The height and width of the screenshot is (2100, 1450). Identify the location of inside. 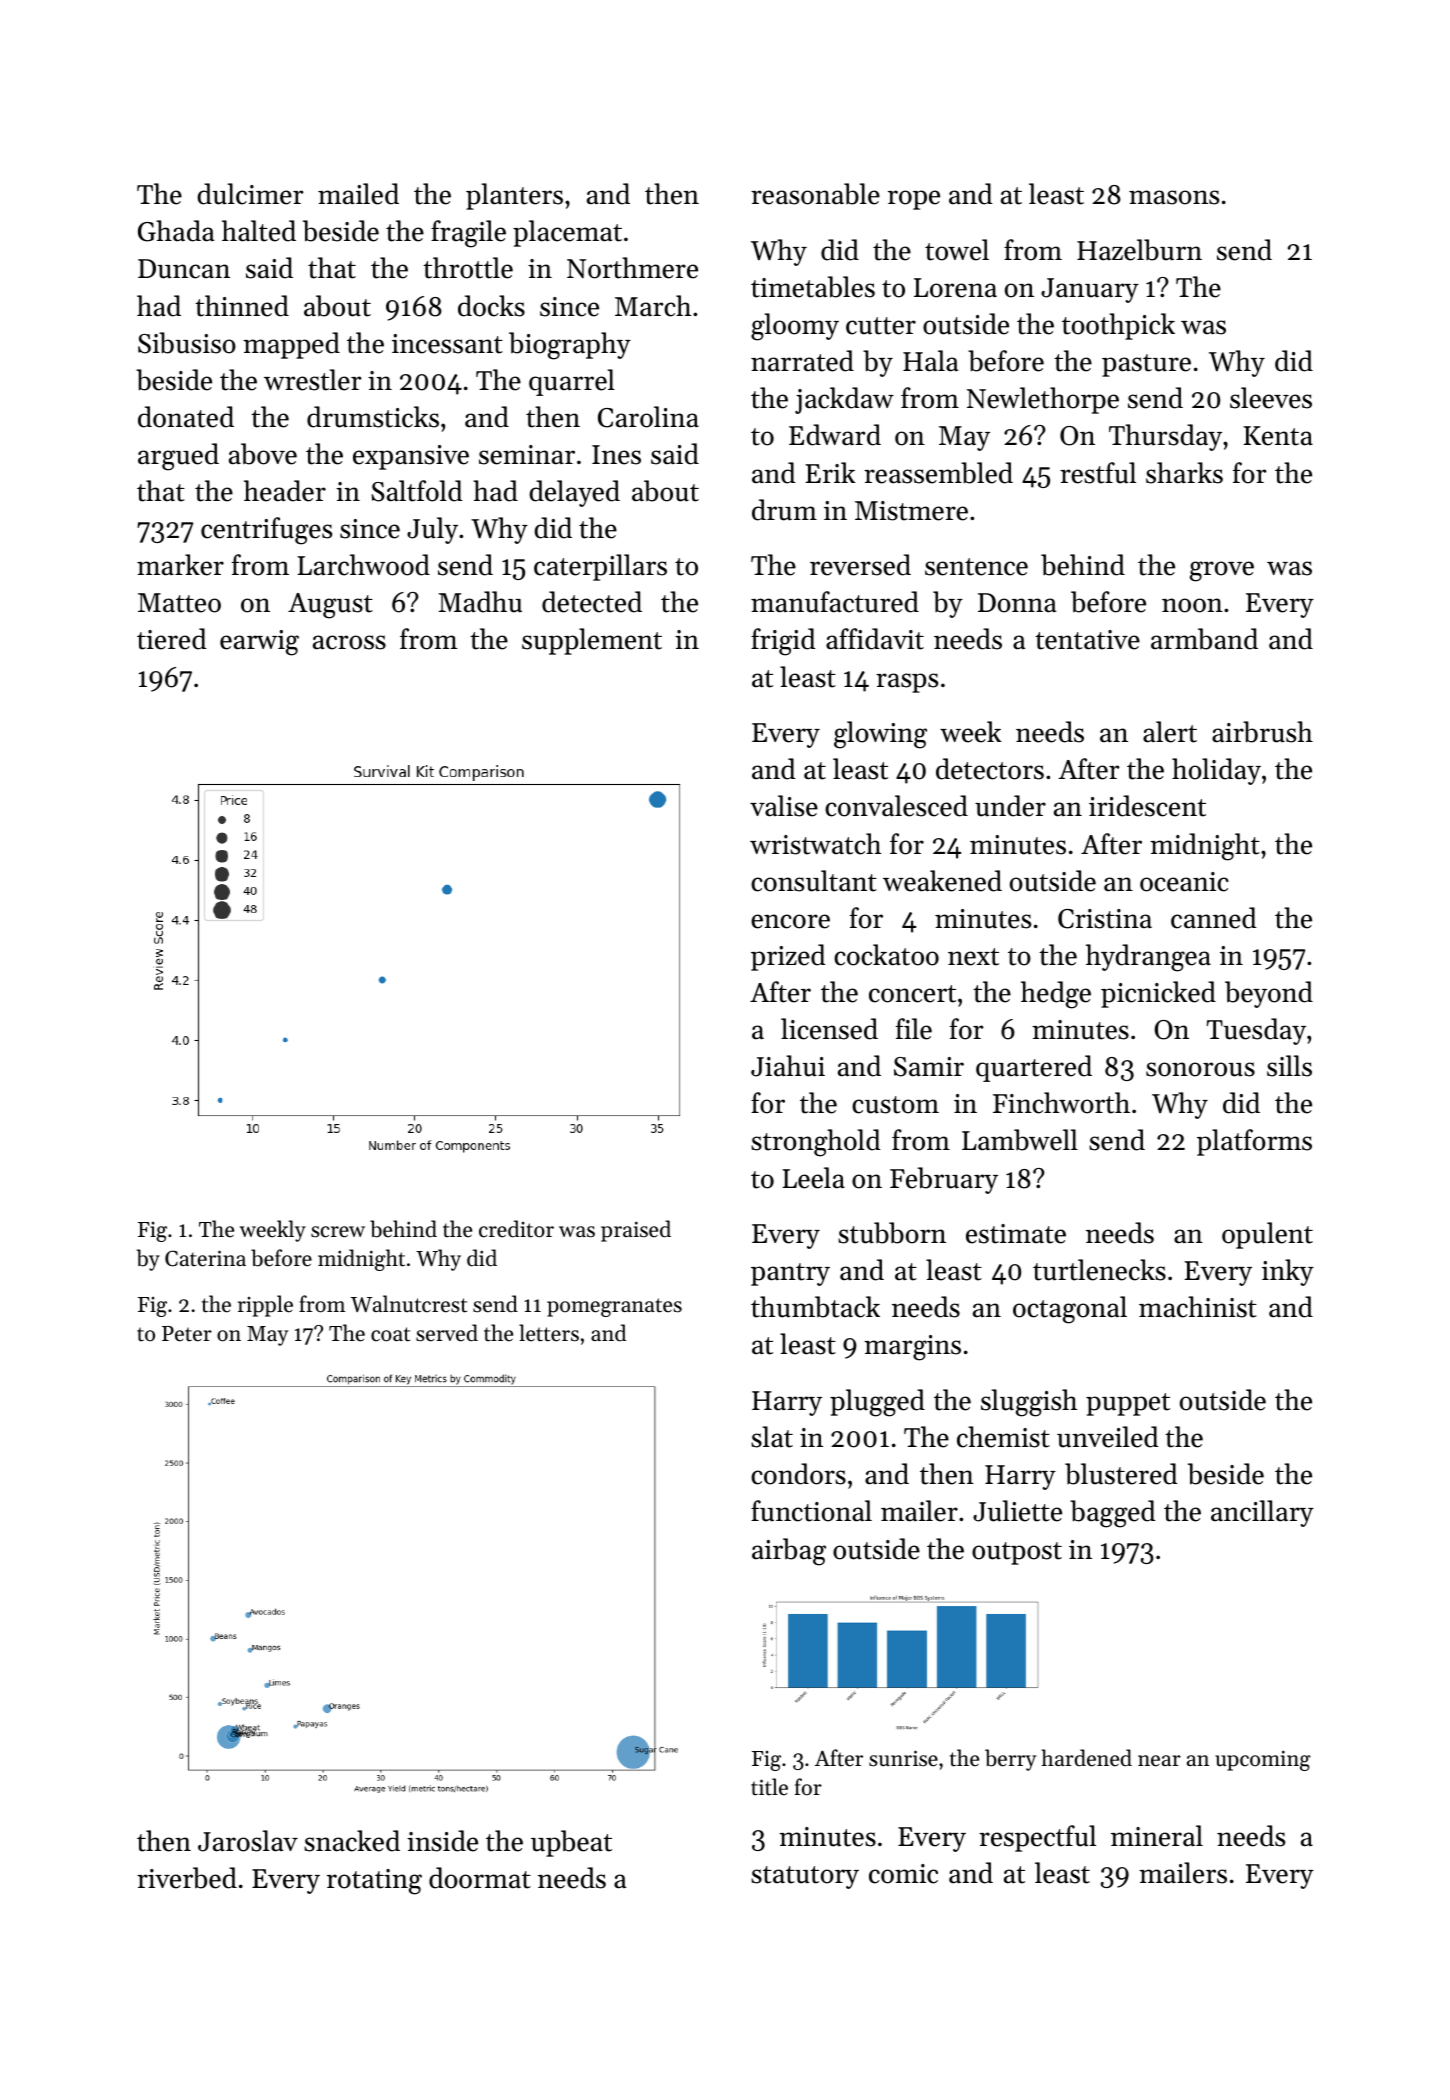
(442, 1841).
